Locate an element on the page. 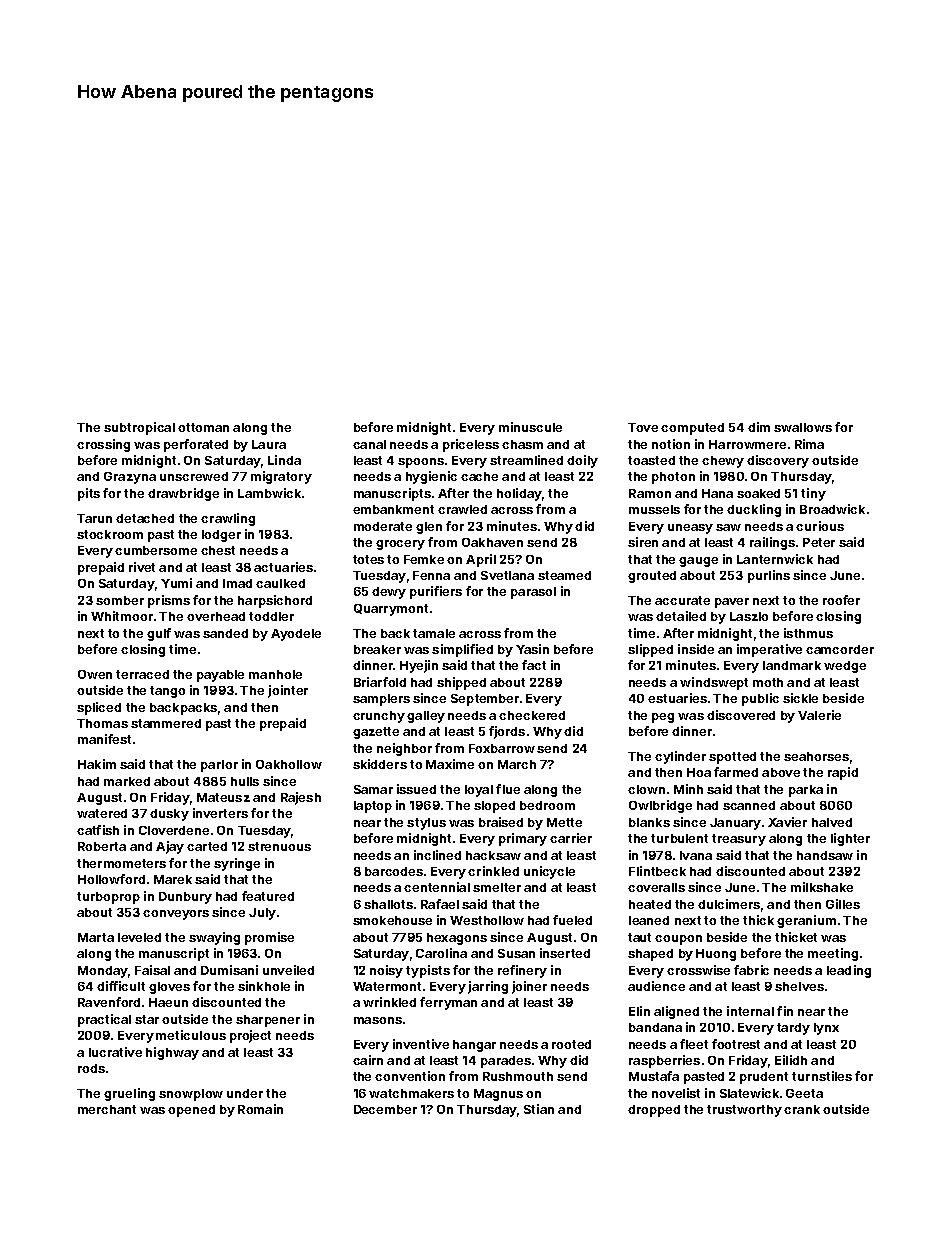 Image resolution: width=952 pixels, height=1233 pixels. handsaw is located at coordinates (825, 855).
